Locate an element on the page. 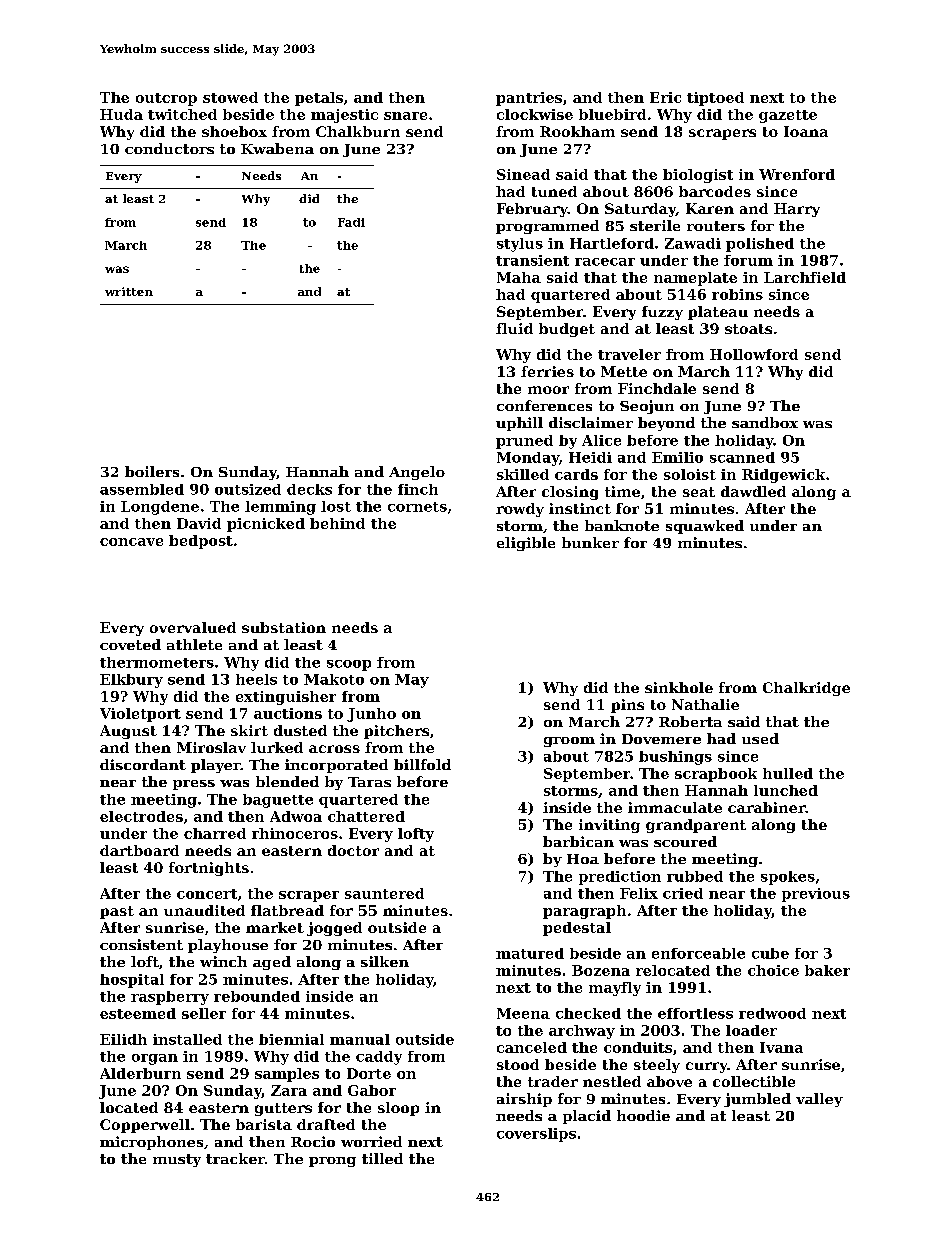 This image has width=952, height=1233. Eric is located at coordinates (665, 97).
